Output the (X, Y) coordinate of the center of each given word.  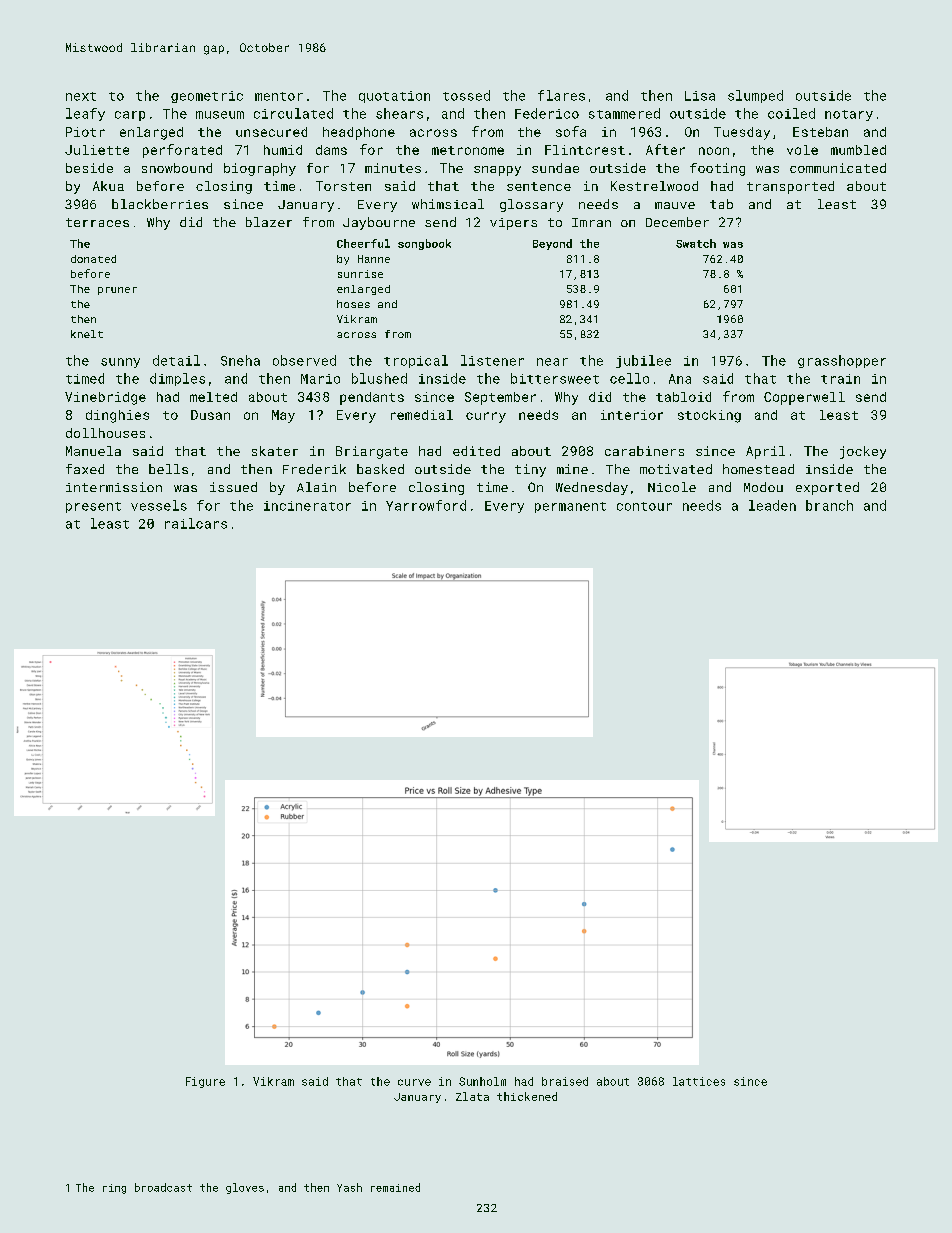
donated (93, 259)
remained (395, 1187)
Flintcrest (585, 150)
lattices (699, 1081)
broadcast (163, 1187)
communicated (838, 168)
